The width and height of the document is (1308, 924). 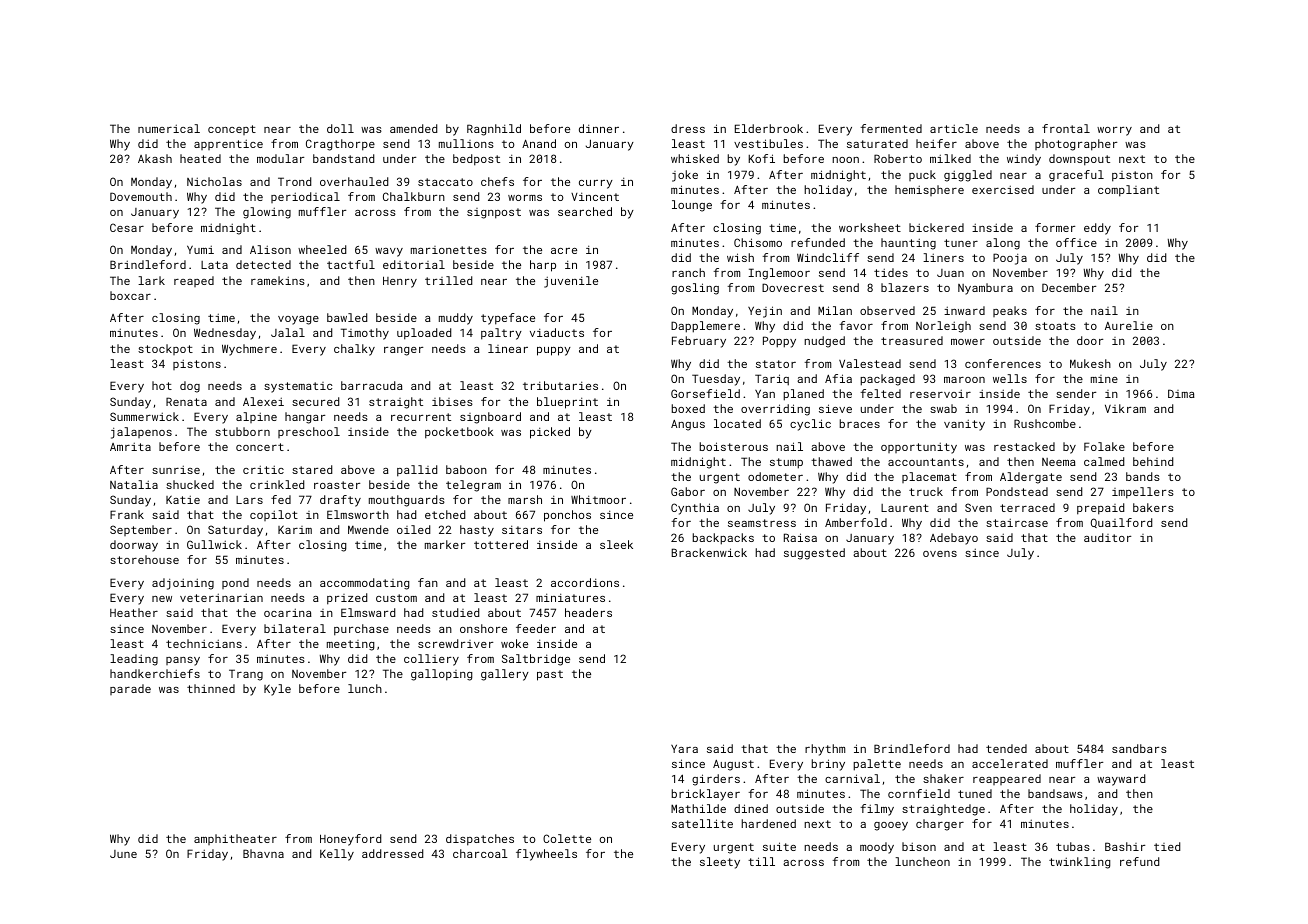 What do you see at coordinates (340, 128) in the document?
I see `doll` at bounding box center [340, 128].
